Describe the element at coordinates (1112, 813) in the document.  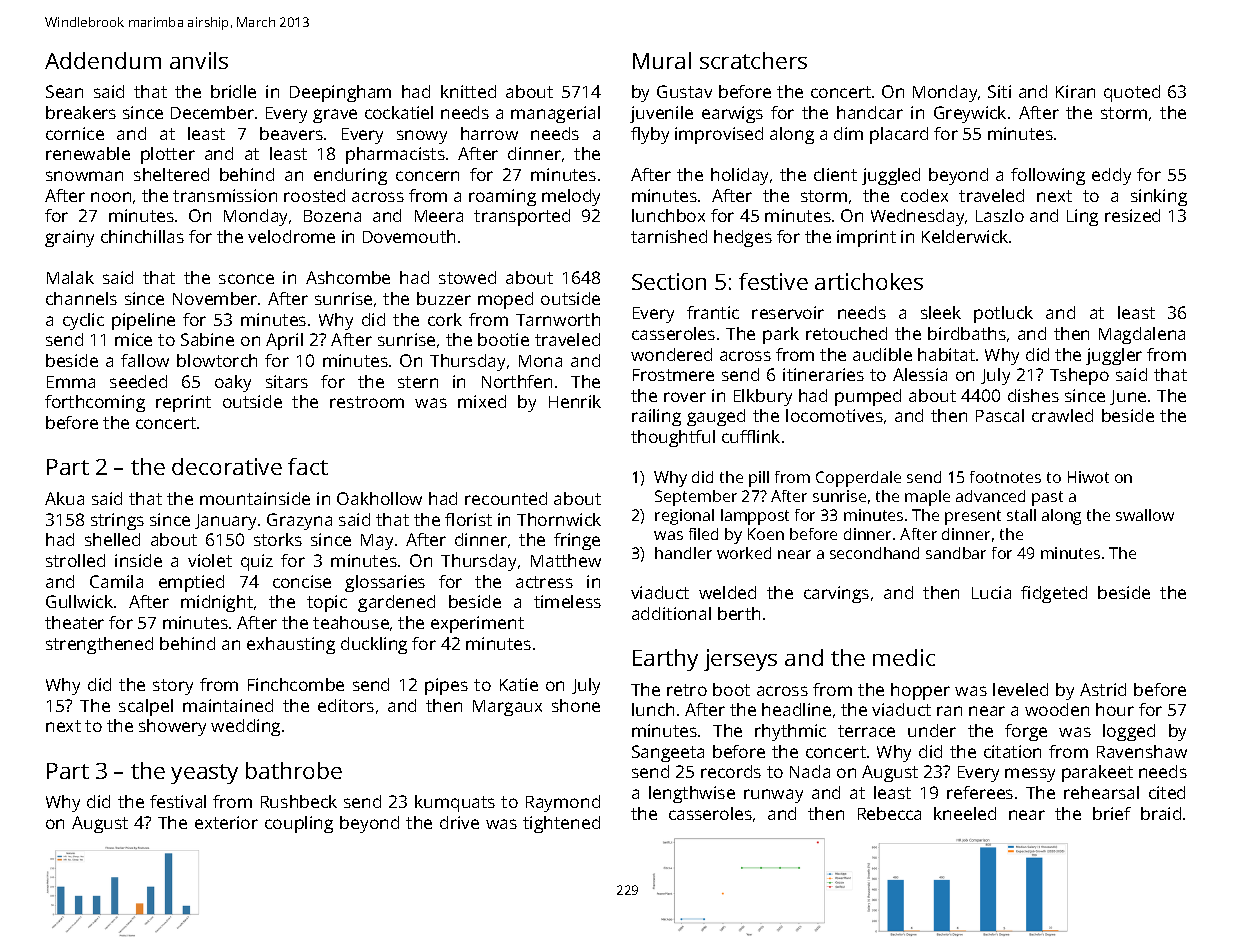
I see `brief` at that location.
